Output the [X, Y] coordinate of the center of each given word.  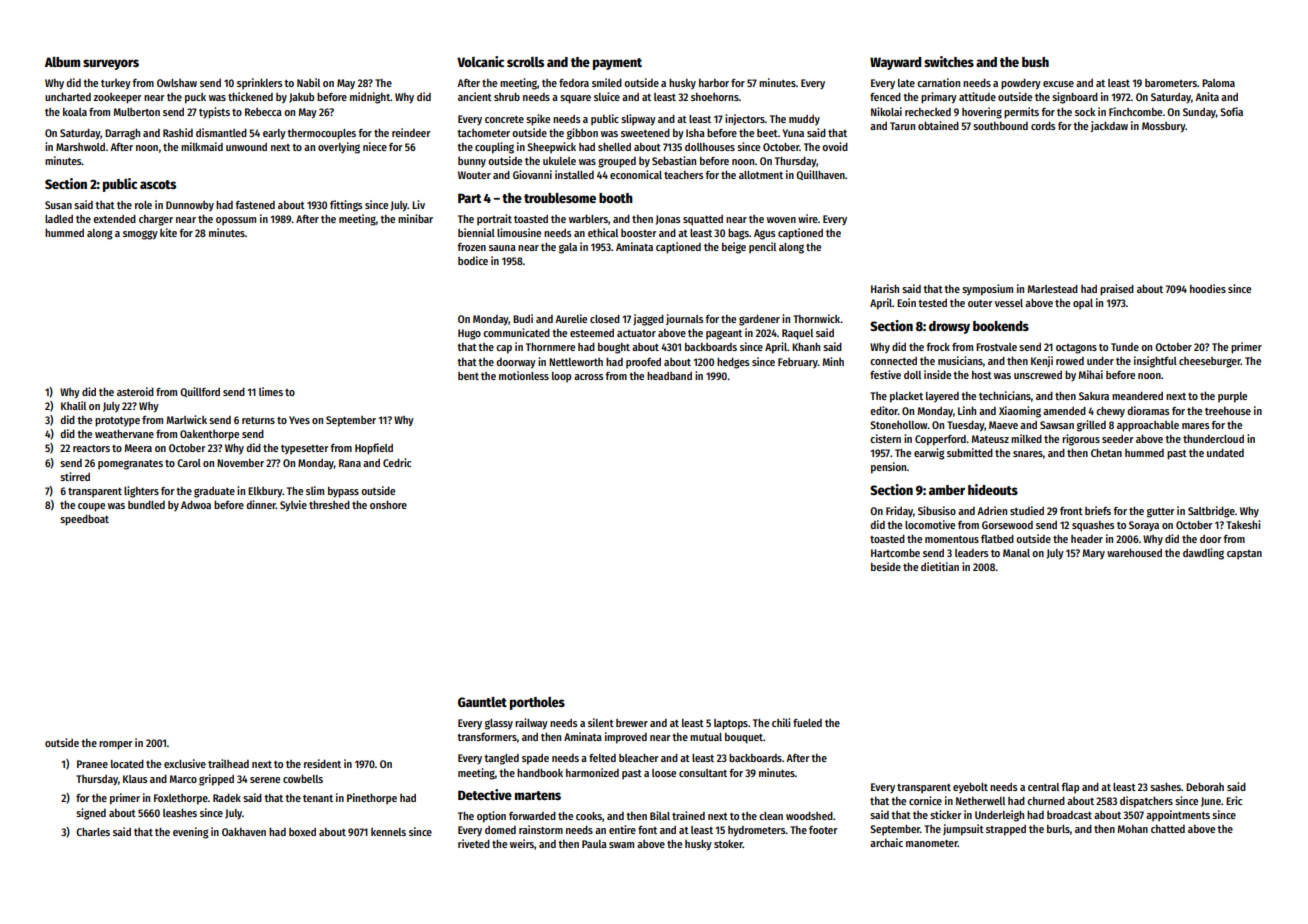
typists [214, 113]
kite [168, 232]
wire [808, 218]
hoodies [1208, 288]
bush [1035, 62]
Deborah [1205, 787]
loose [664, 773]
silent [601, 722]
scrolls [525, 62]
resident [322, 763]
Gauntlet [482, 702]
